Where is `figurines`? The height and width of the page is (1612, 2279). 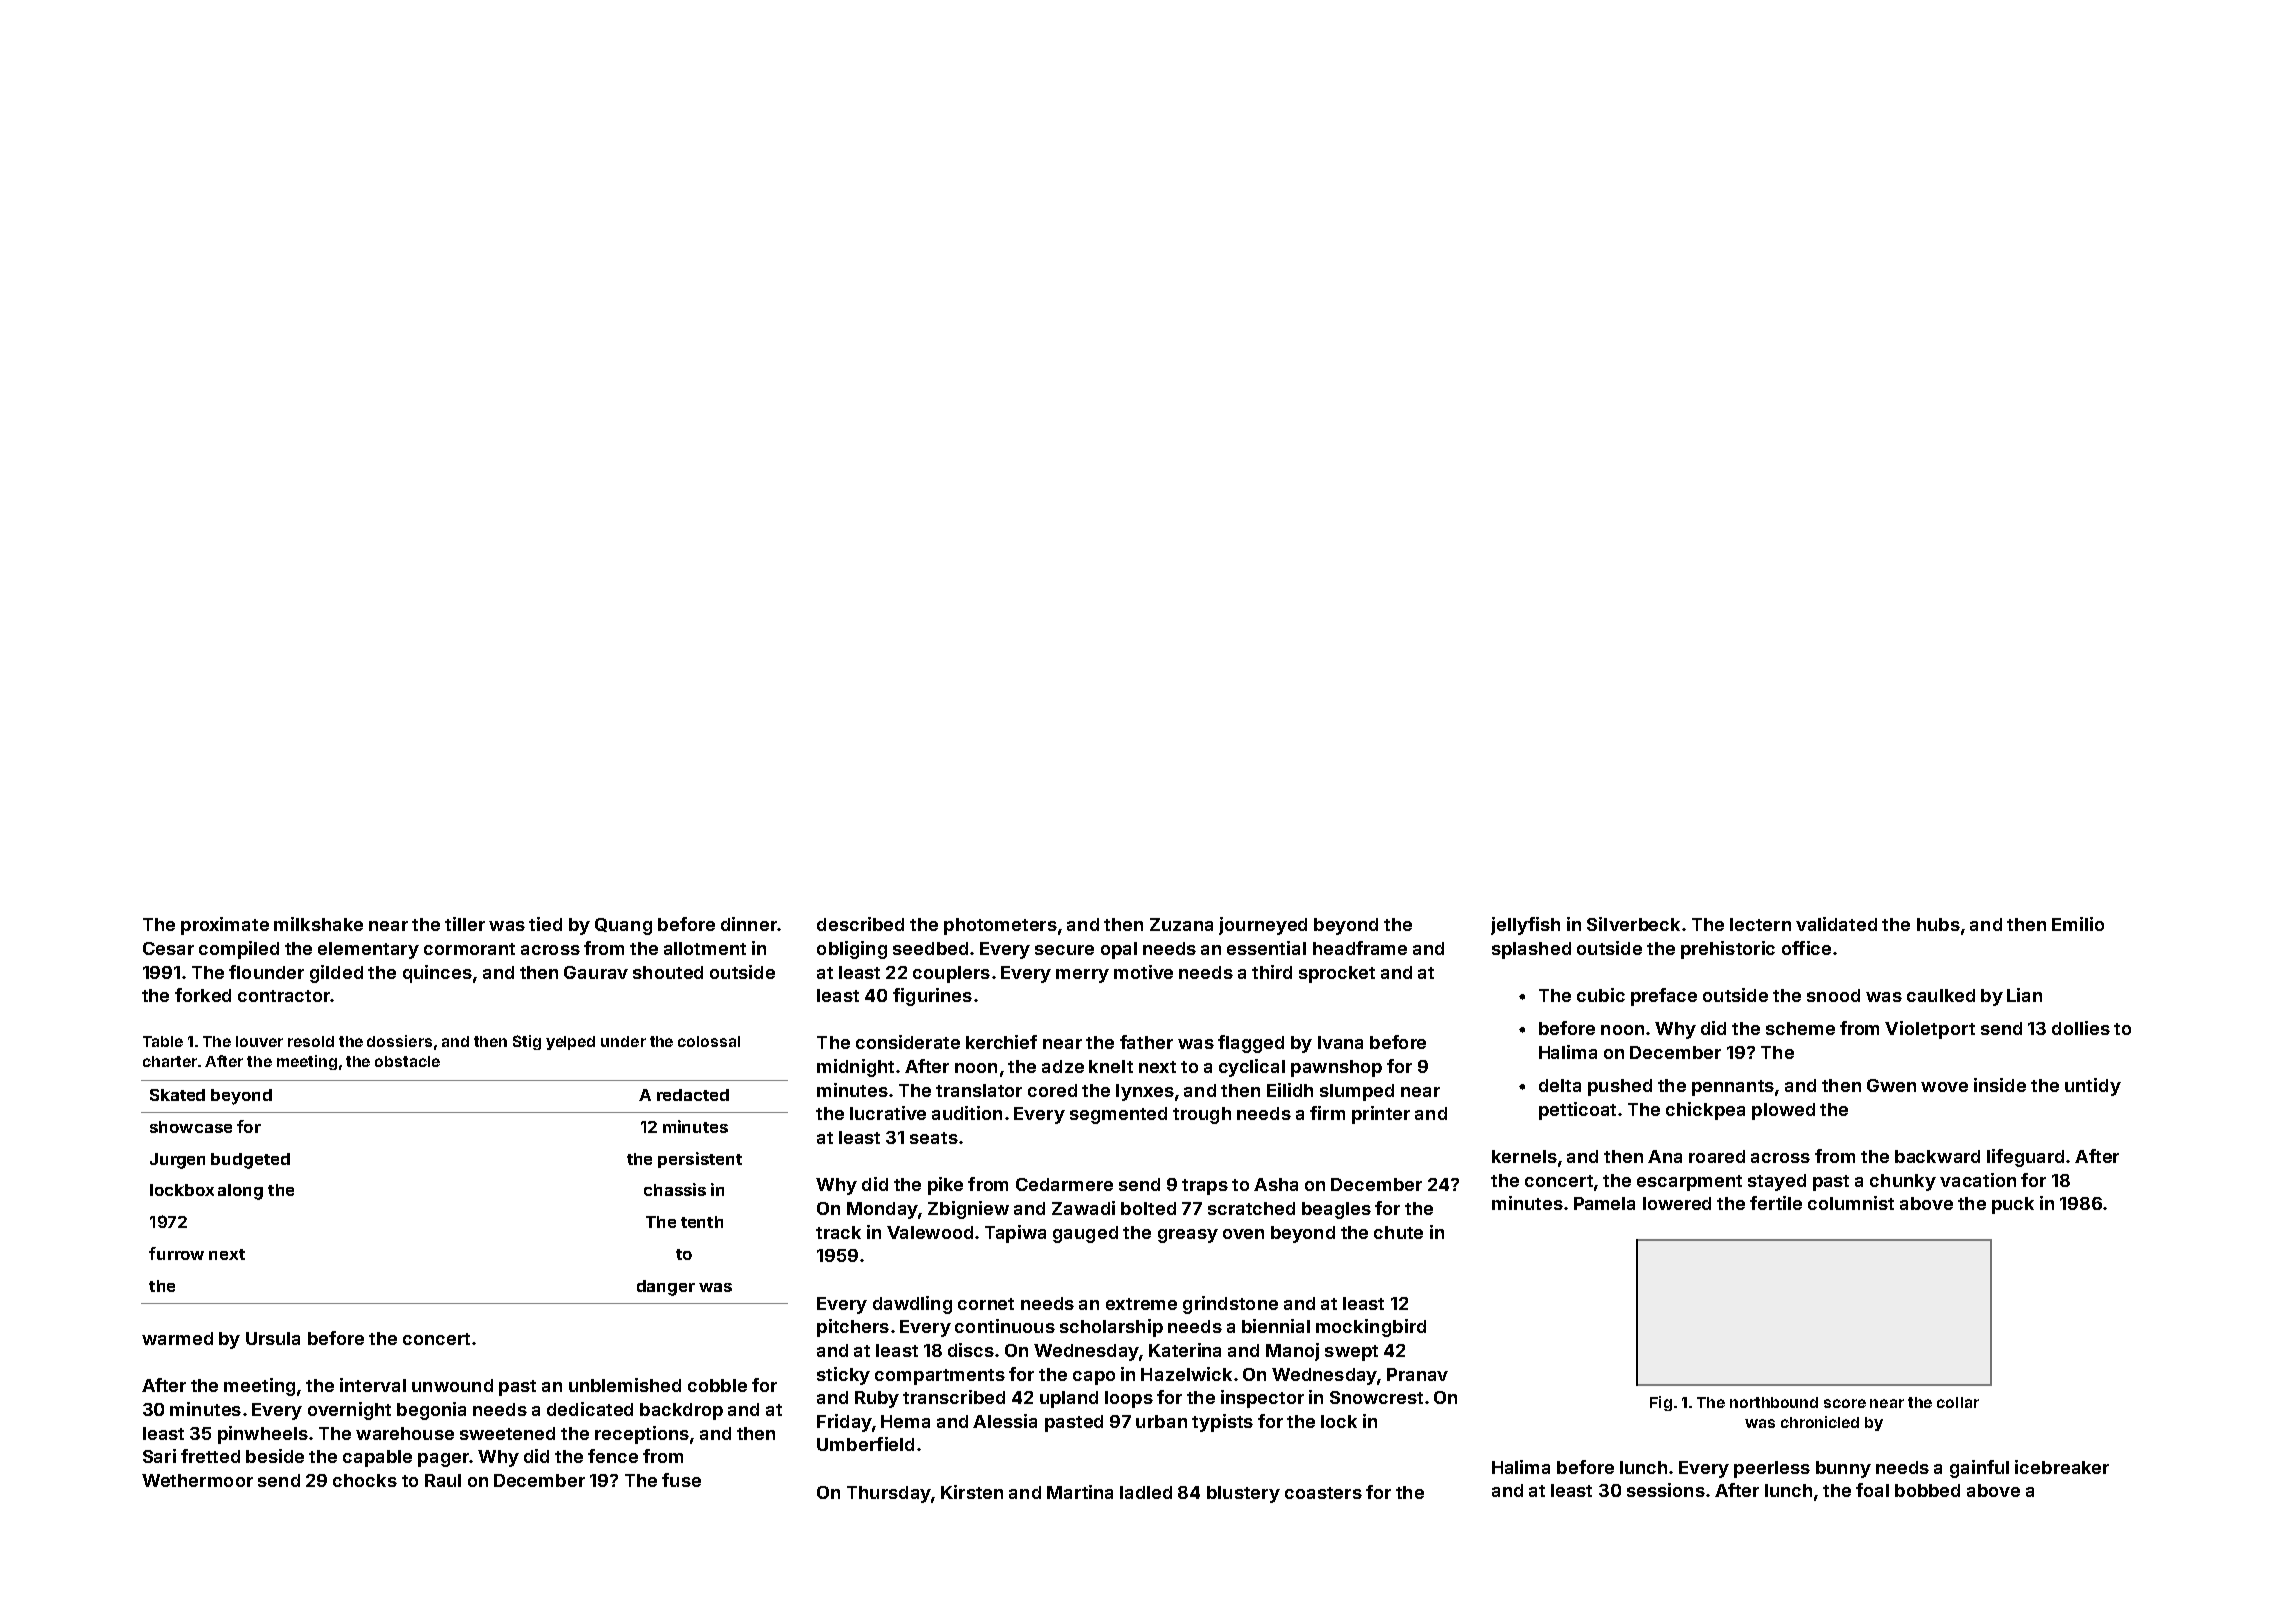
figurines is located at coordinates (932, 997).
